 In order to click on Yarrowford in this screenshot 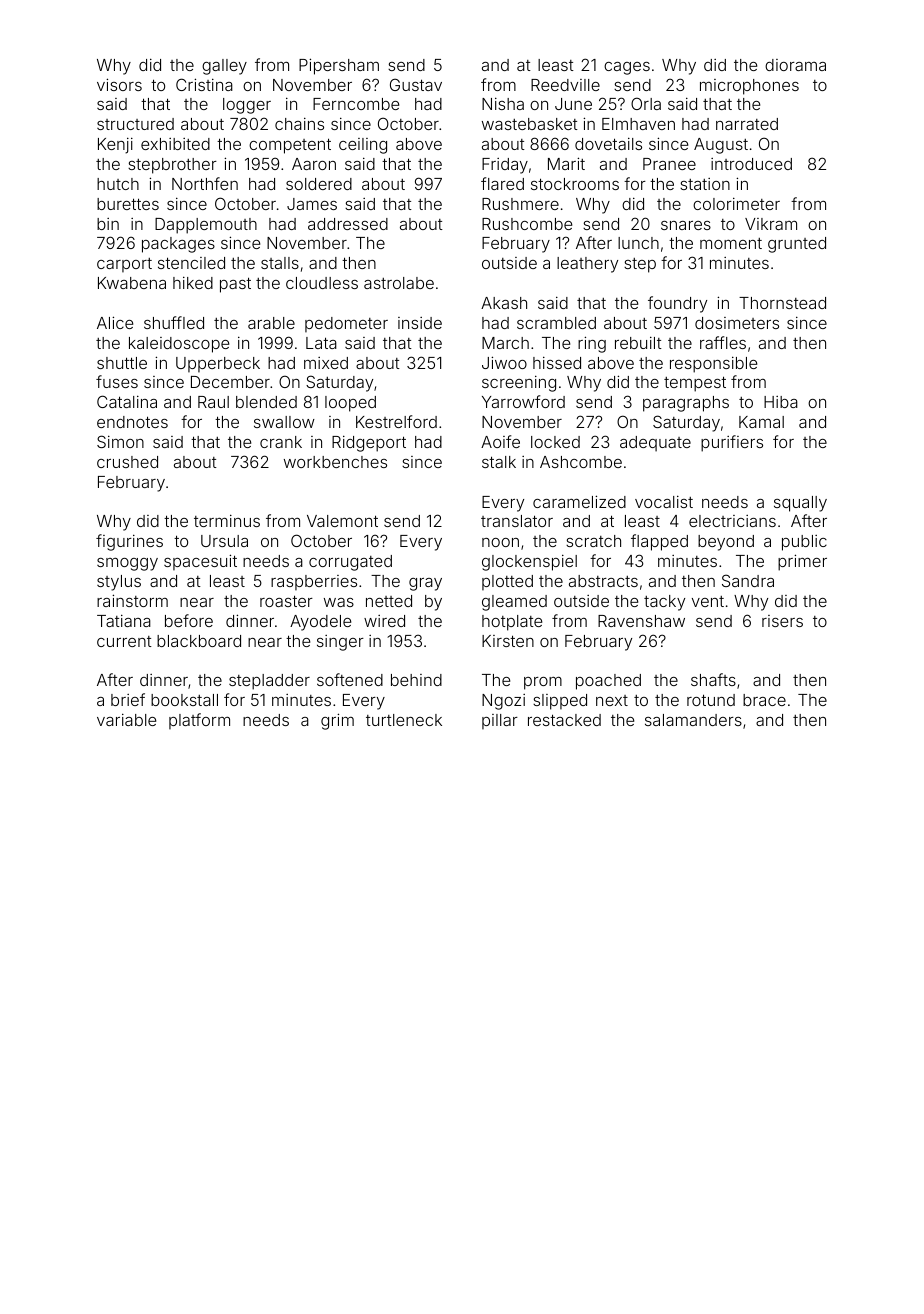, I will do `click(523, 401)`.
